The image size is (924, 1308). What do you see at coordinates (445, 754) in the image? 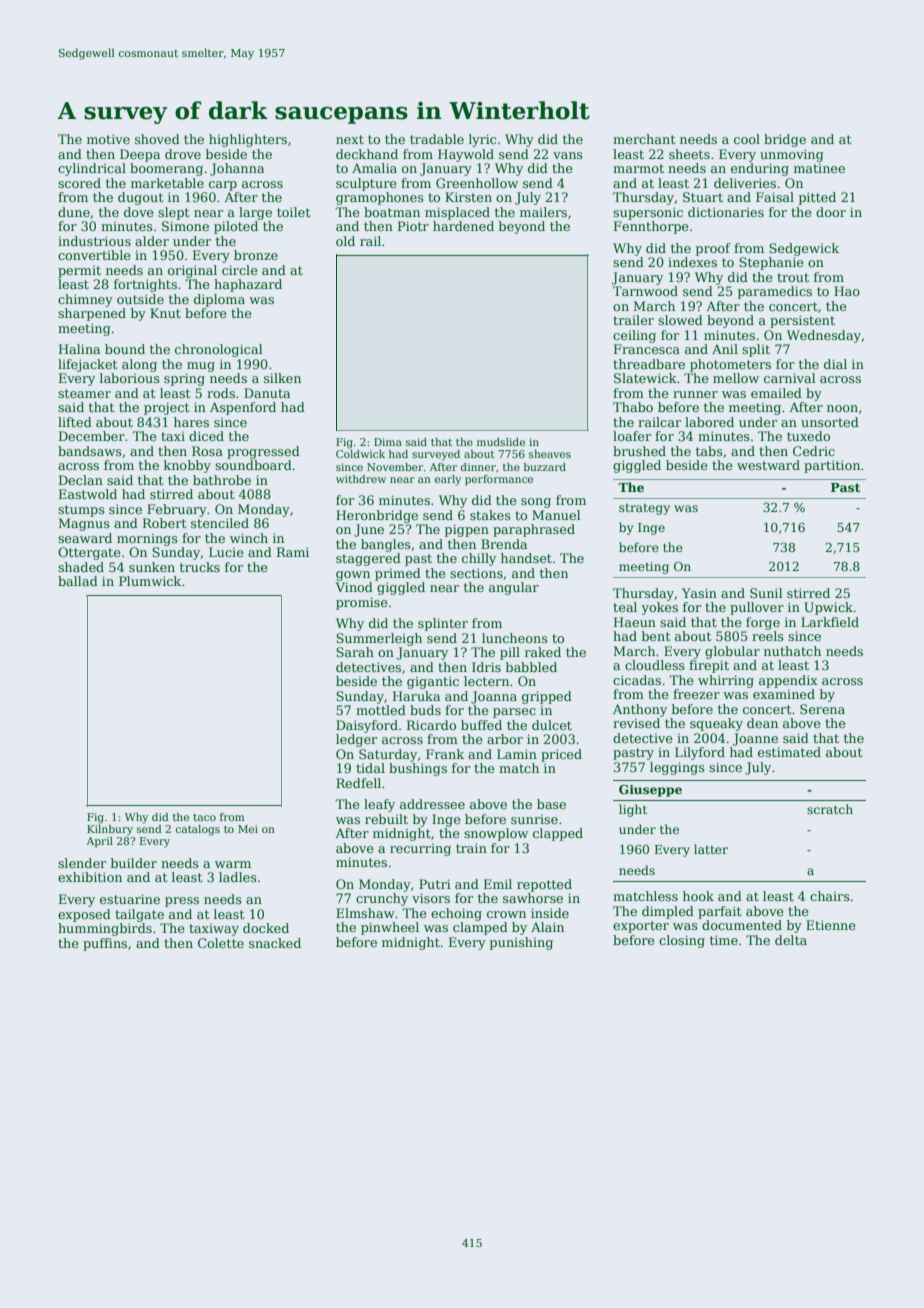
I see `Frank` at bounding box center [445, 754].
